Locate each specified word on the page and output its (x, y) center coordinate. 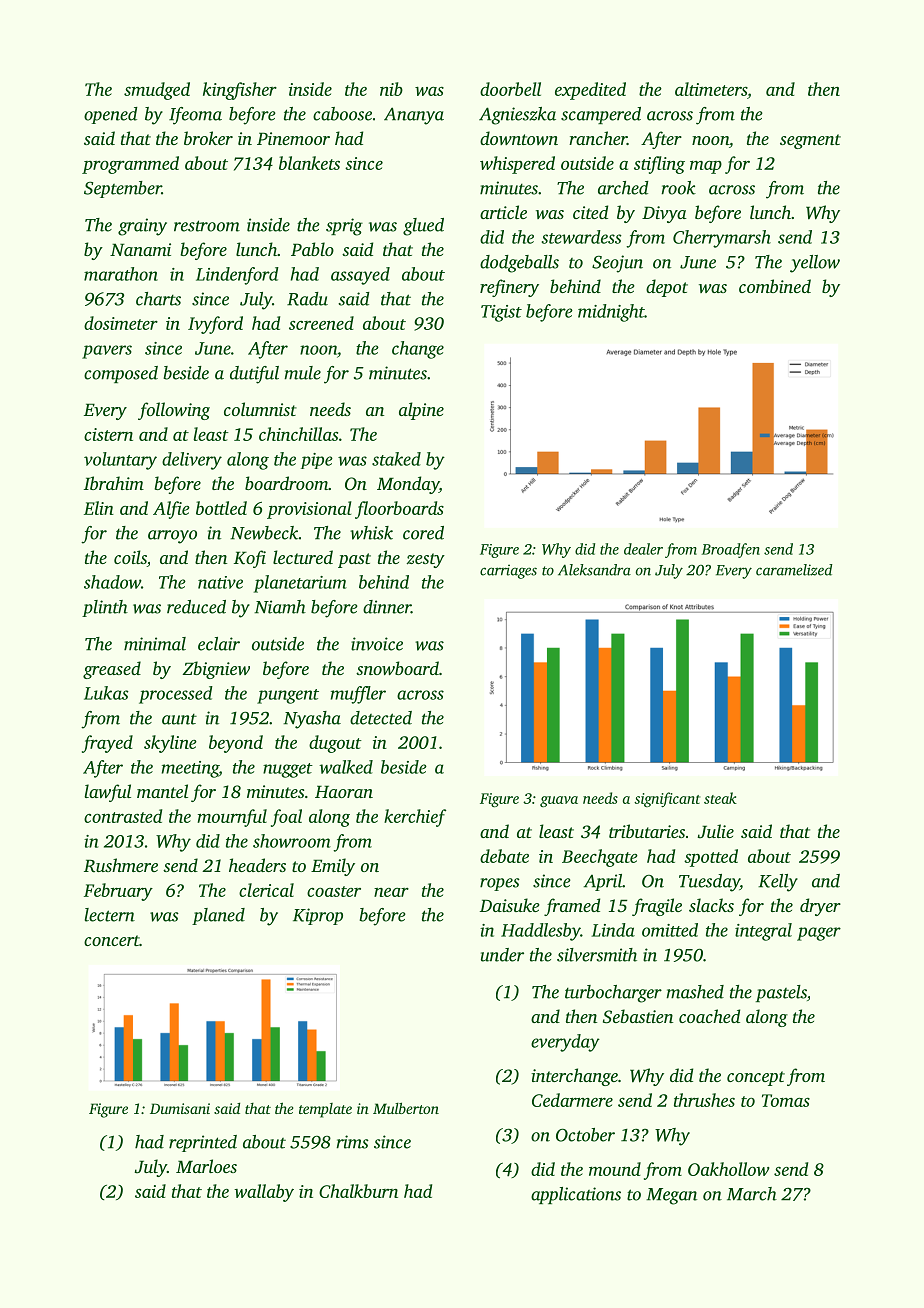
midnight (611, 313)
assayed (360, 276)
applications (576, 1195)
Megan (671, 1196)
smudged (157, 91)
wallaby (264, 1193)
